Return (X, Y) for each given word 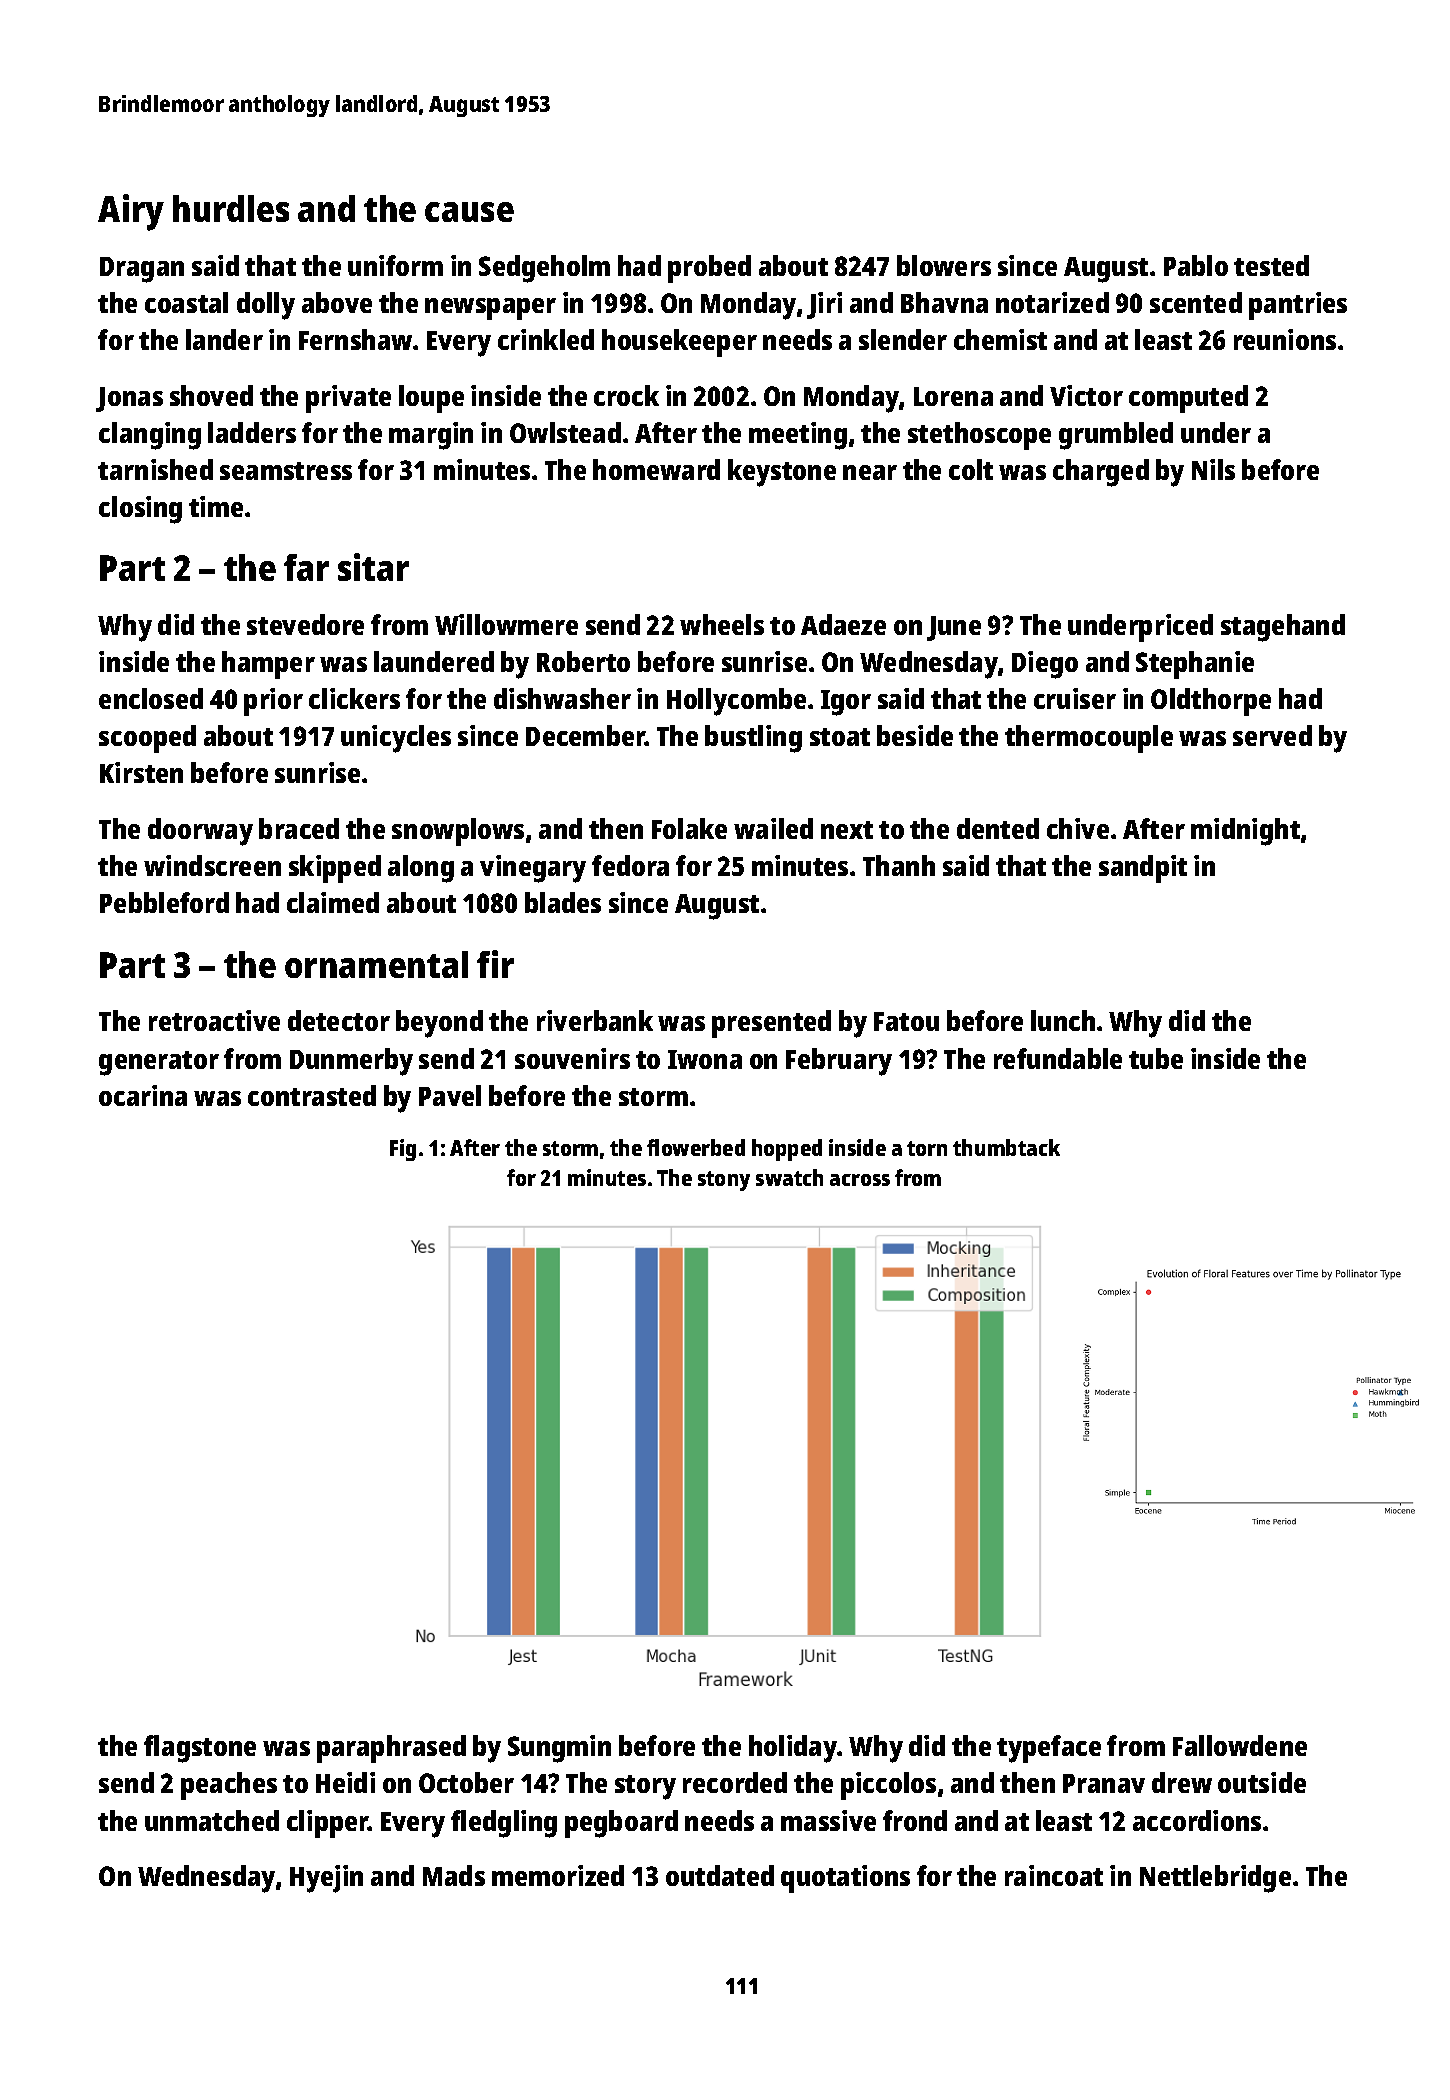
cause (469, 212)
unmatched (212, 1820)
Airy (131, 212)
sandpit (1143, 869)
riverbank (595, 1020)
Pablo (1196, 265)
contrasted (312, 1095)
